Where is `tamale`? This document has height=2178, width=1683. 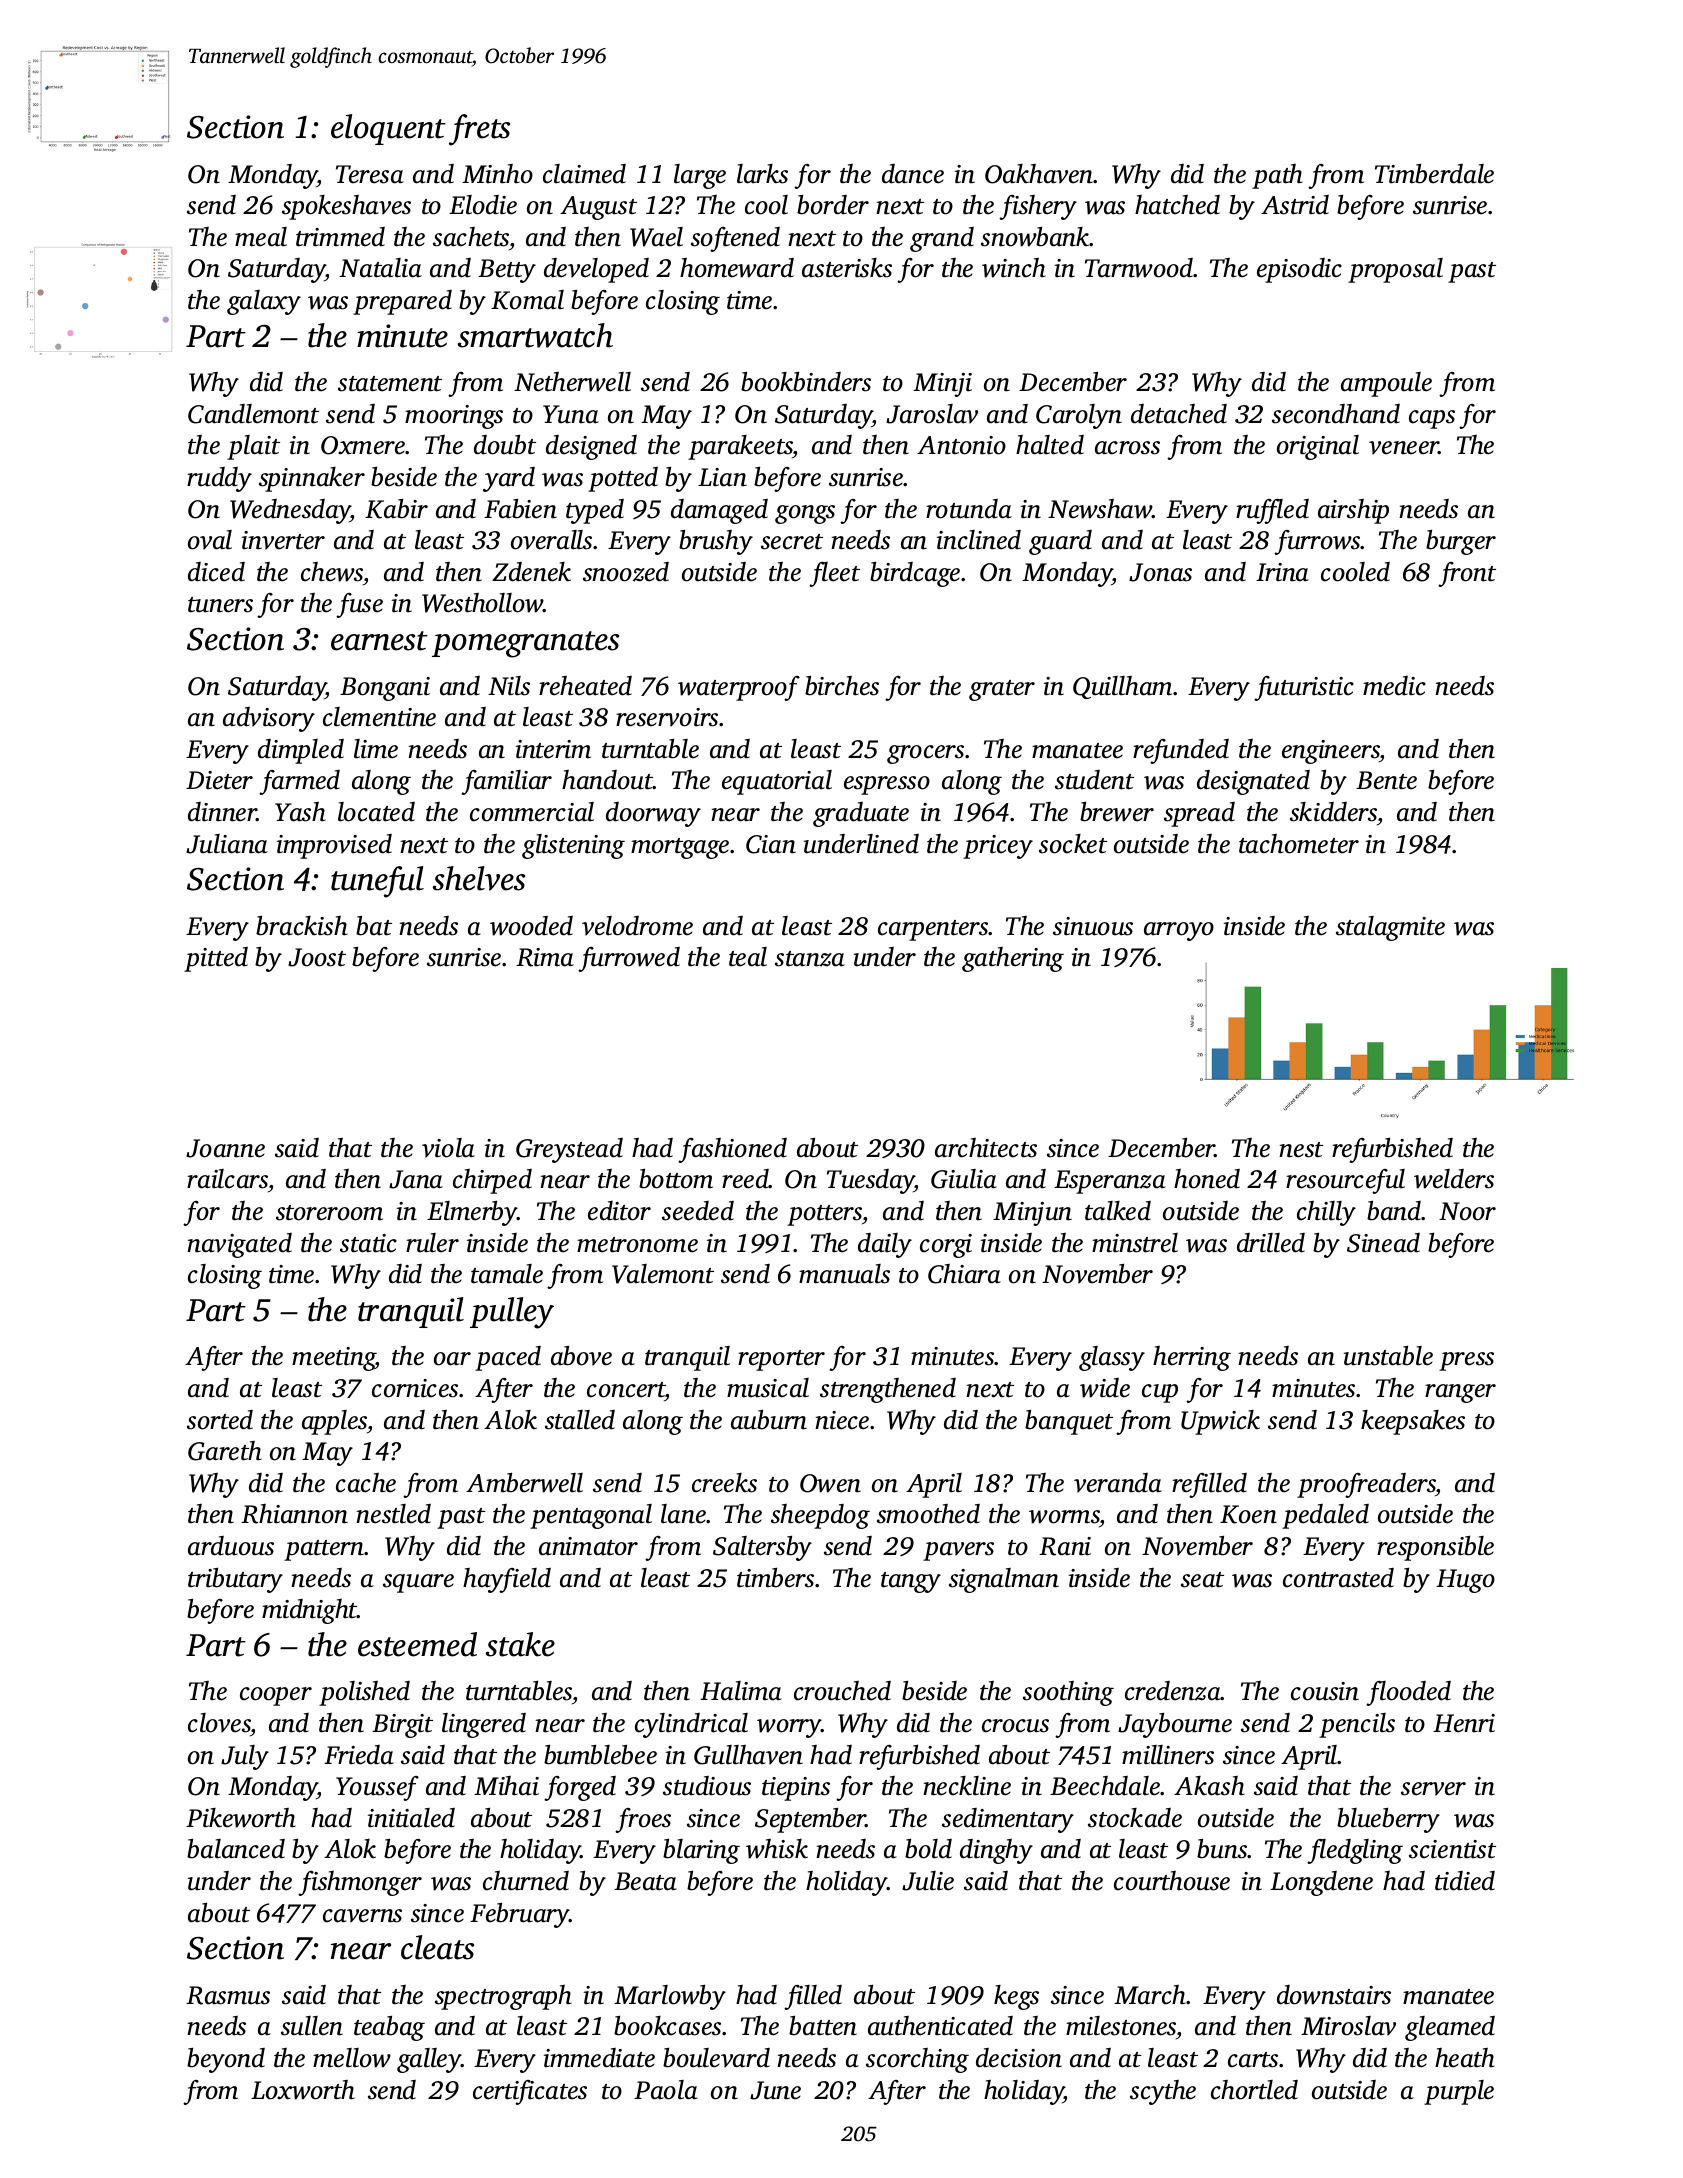 tamale is located at coordinates (507, 1274).
